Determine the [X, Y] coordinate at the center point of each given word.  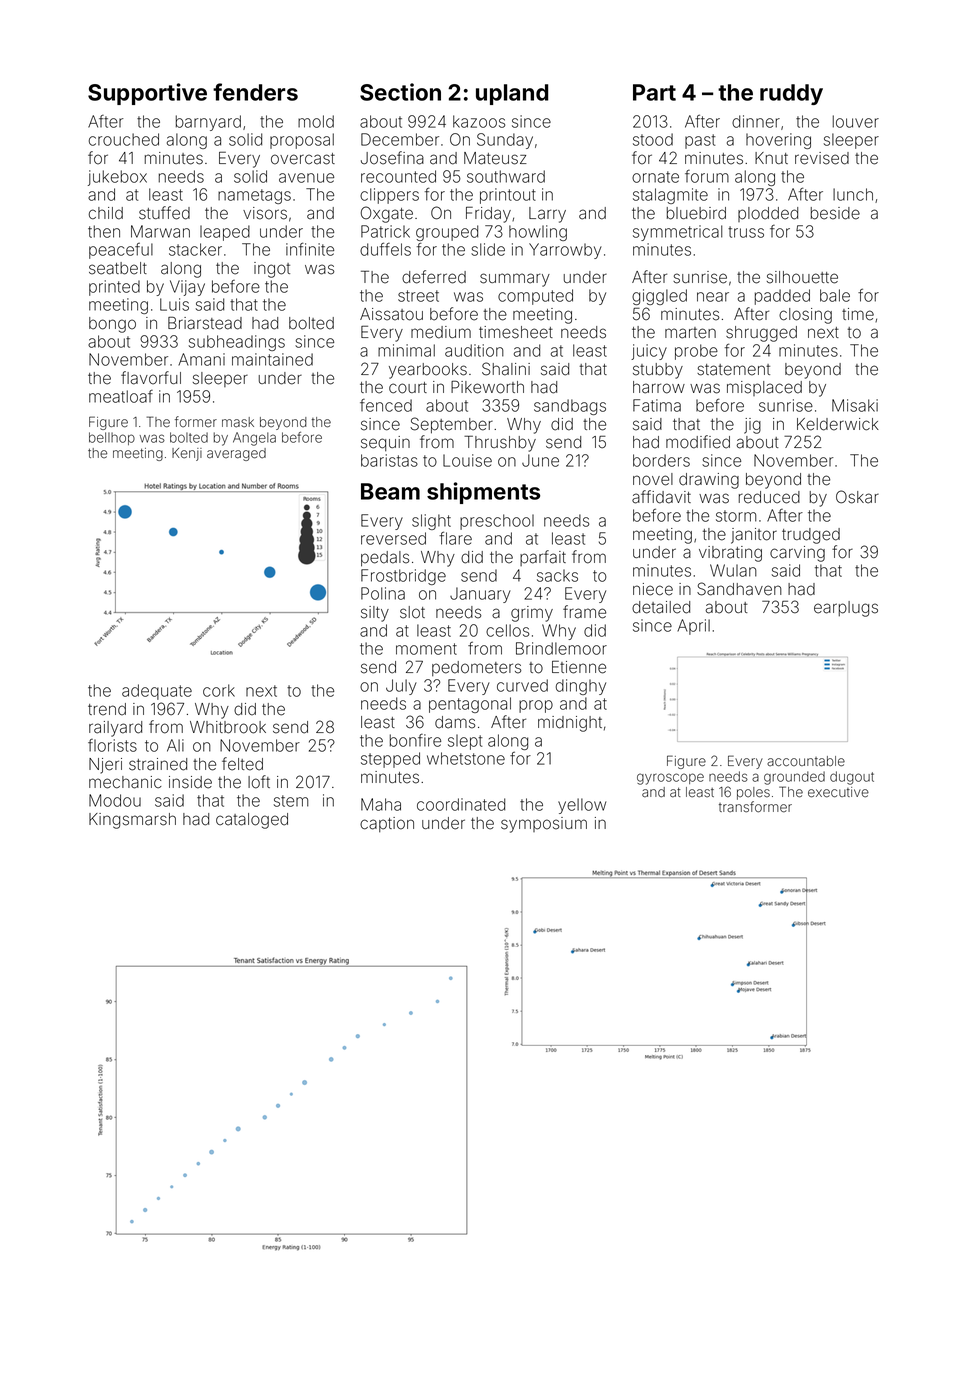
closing [805, 316]
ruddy [791, 94]
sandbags [570, 407]
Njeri [105, 766]
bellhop [112, 438]
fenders [255, 92]
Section [400, 92]
